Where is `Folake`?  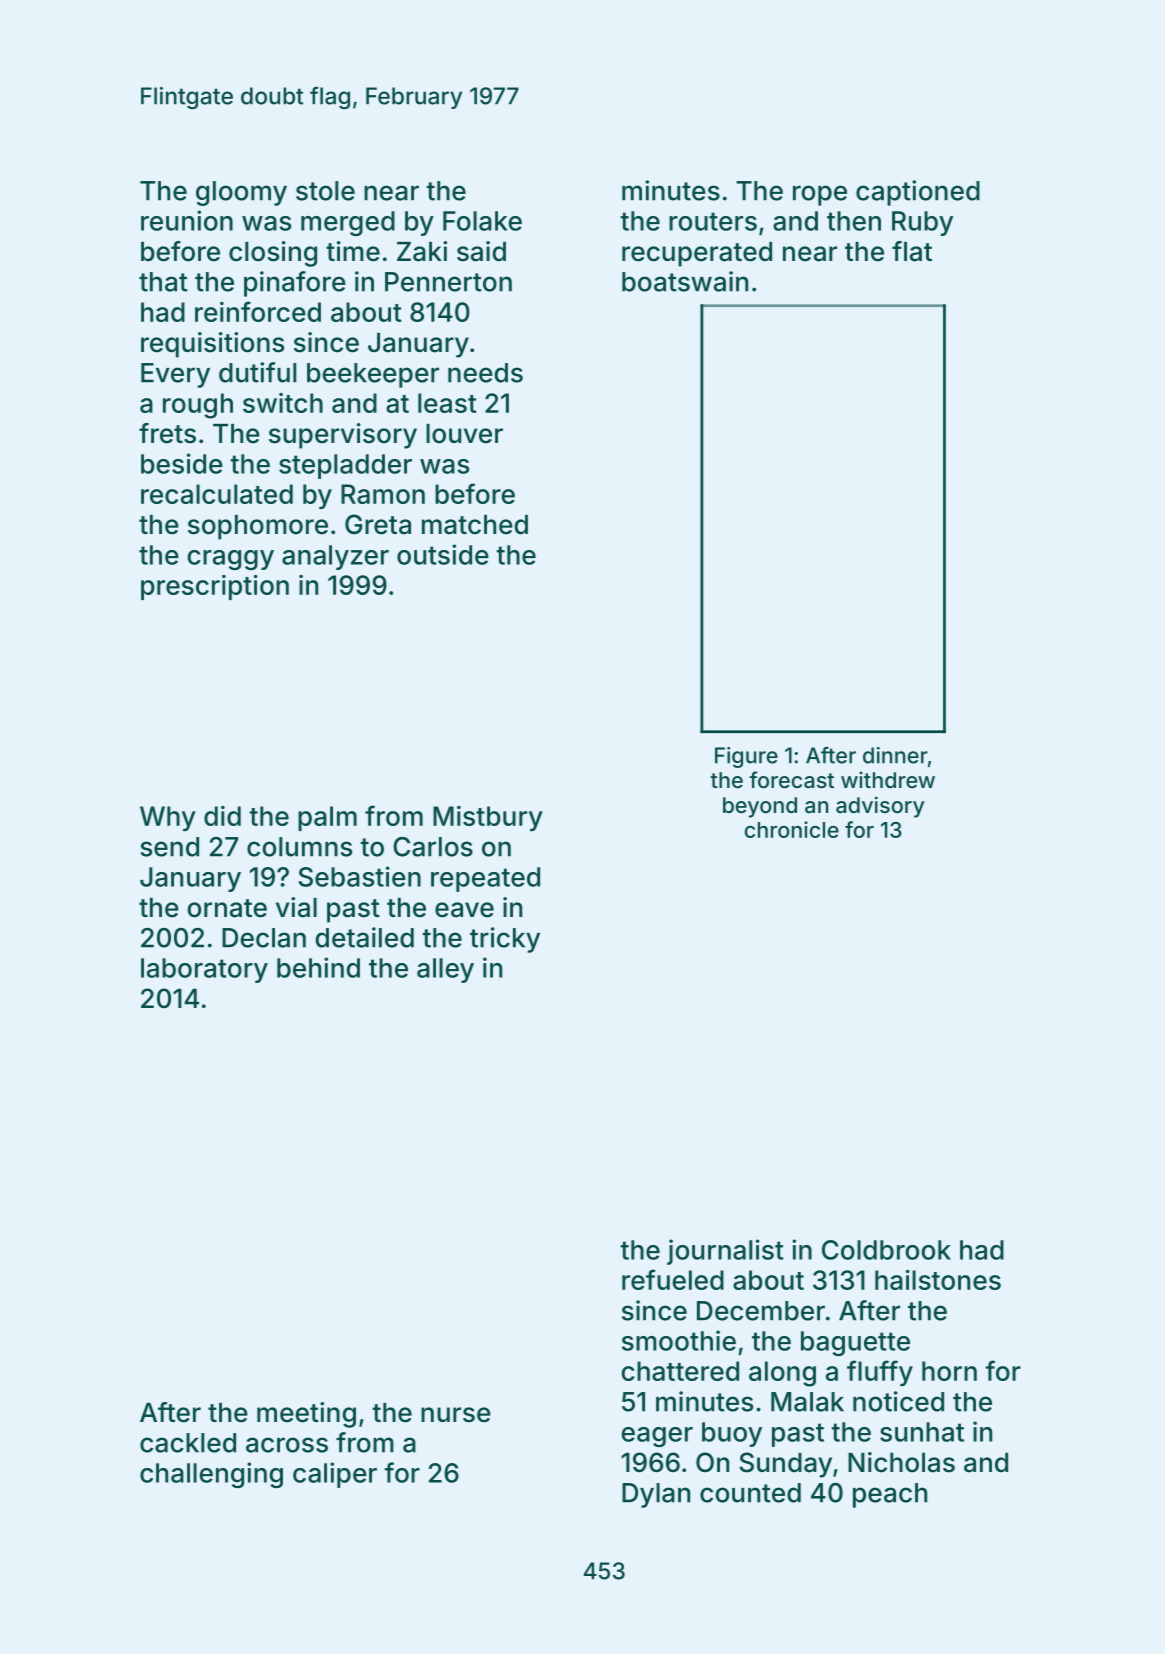
Folake is located at coordinates (482, 221).
